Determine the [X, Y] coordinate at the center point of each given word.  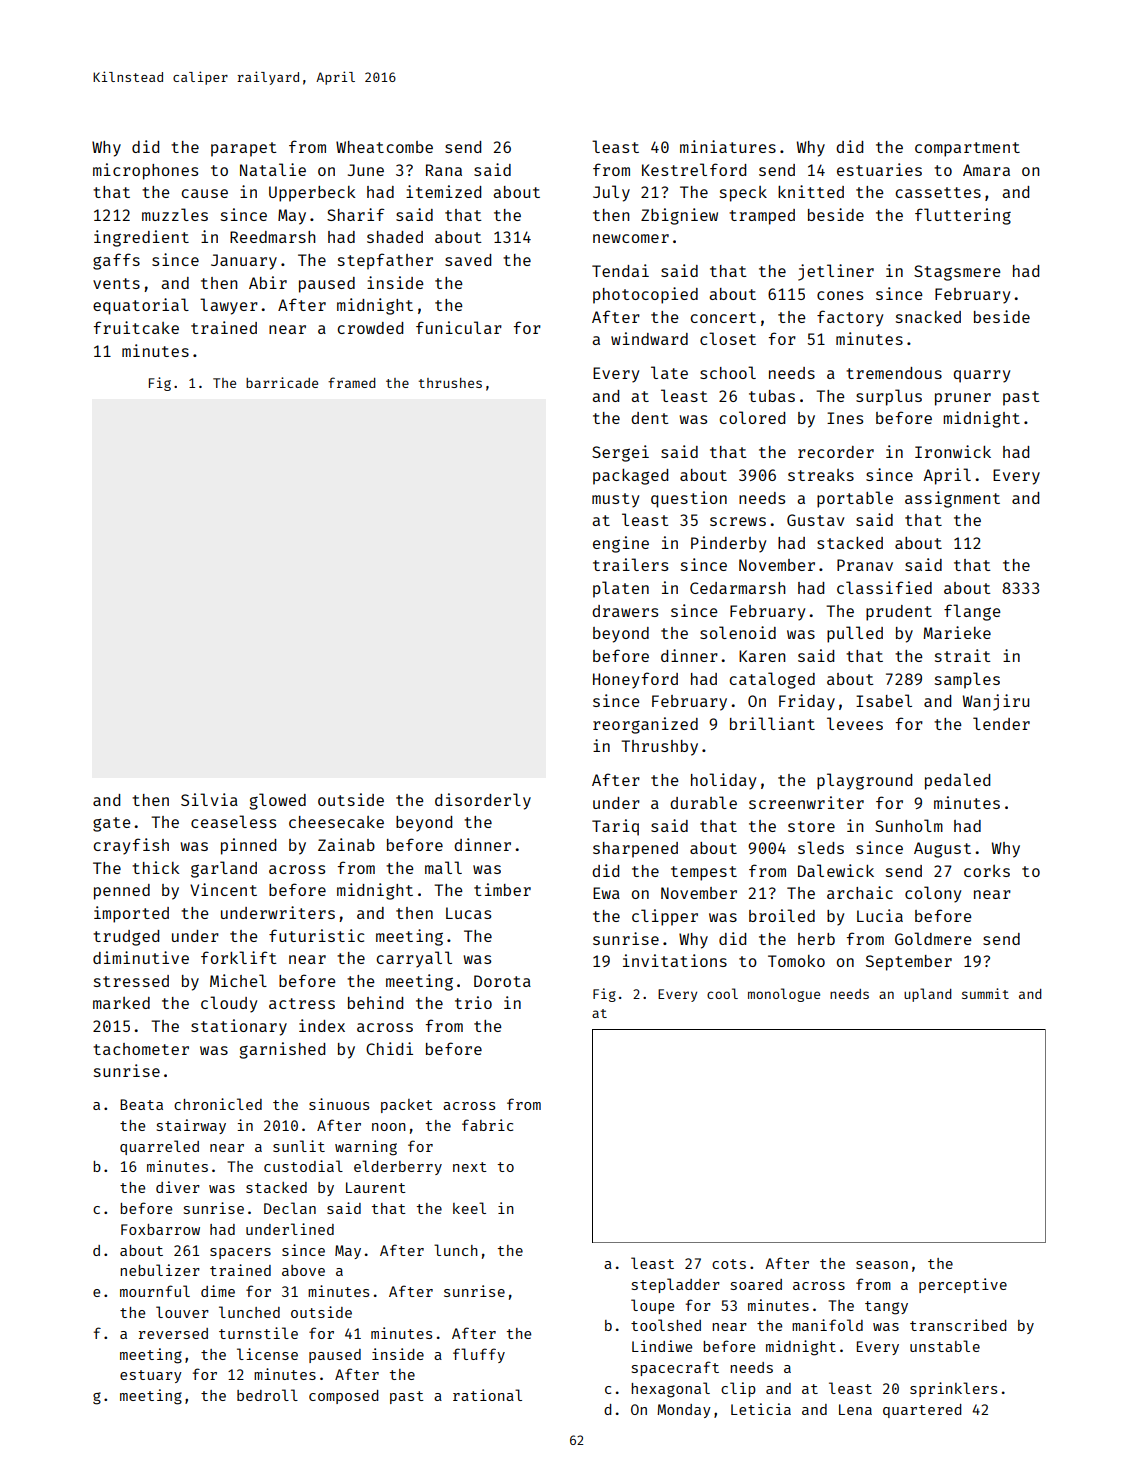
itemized [443, 191]
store [811, 826]
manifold [827, 1325]
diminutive [141, 957]
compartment [967, 149]
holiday [723, 781]
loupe [652, 1306]
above [303, 1270]
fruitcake [136, 327]
